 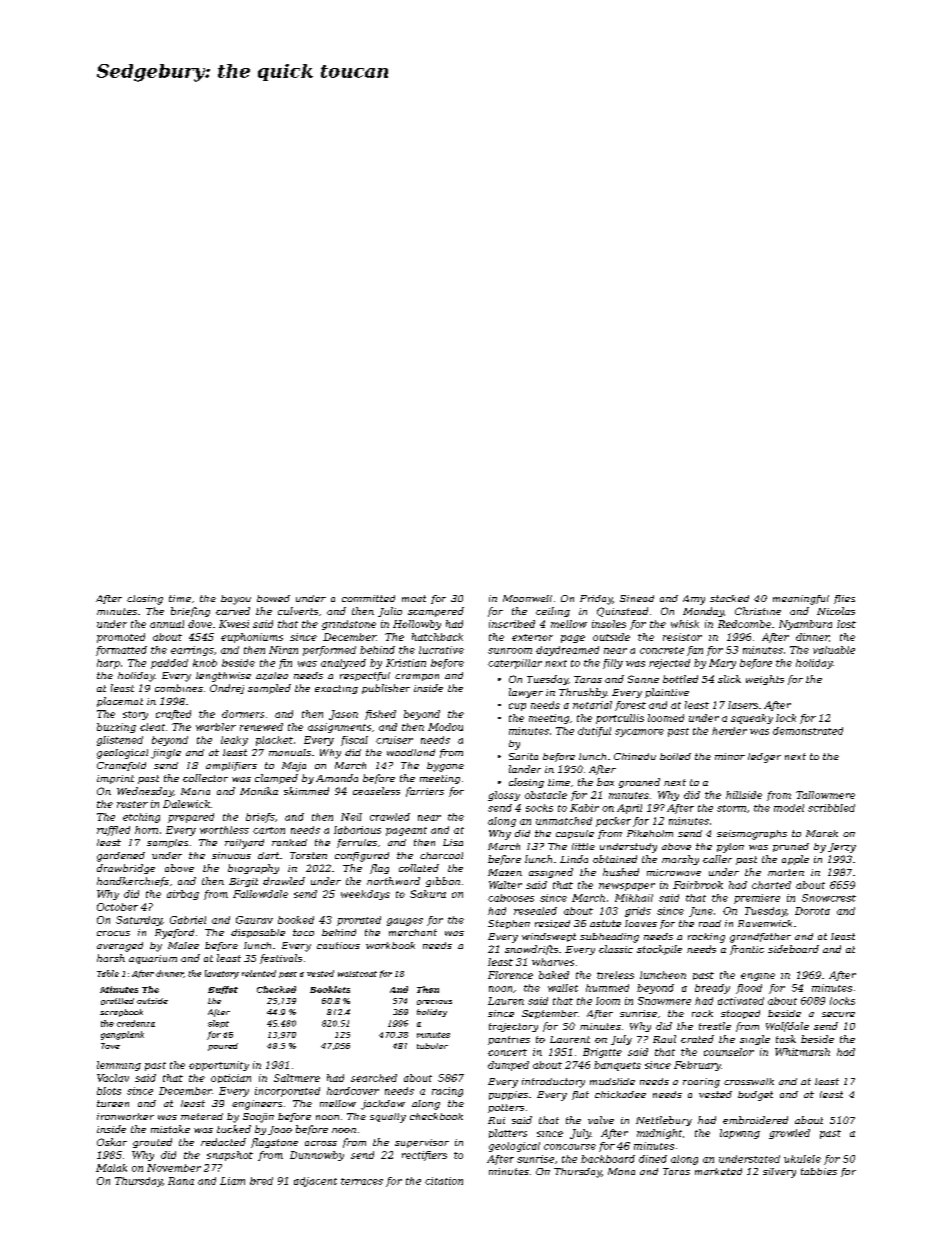 What do you see at coordinates (338, 945) in the screenshot?
I see `cautious` at bounding box center [338, 945].
